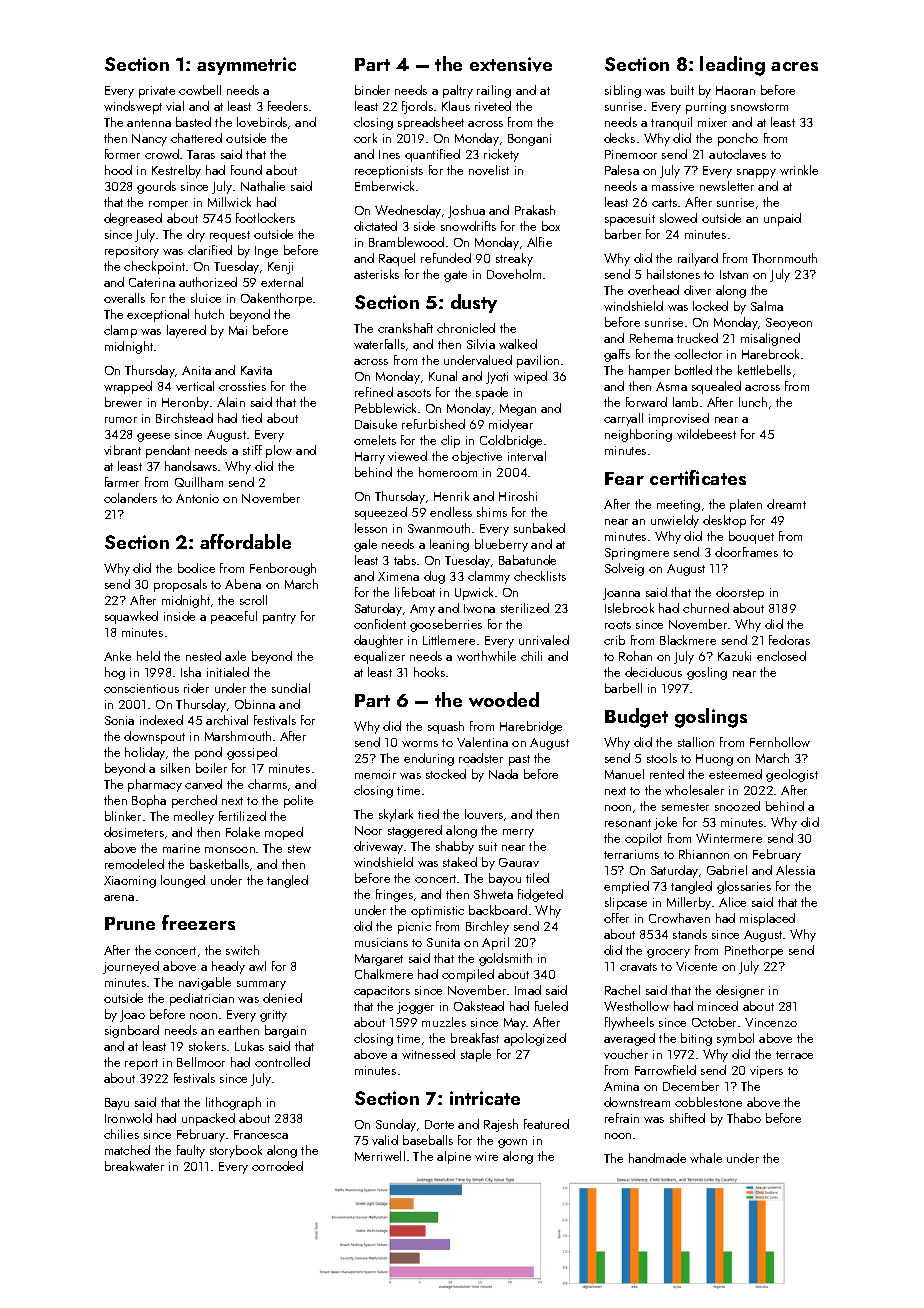 This screenshot has height=1308, width=924. What do you see at coordinates (233, 1103) in the screenshot?
I see `lithograph` at bounding box center [233, 1103].
